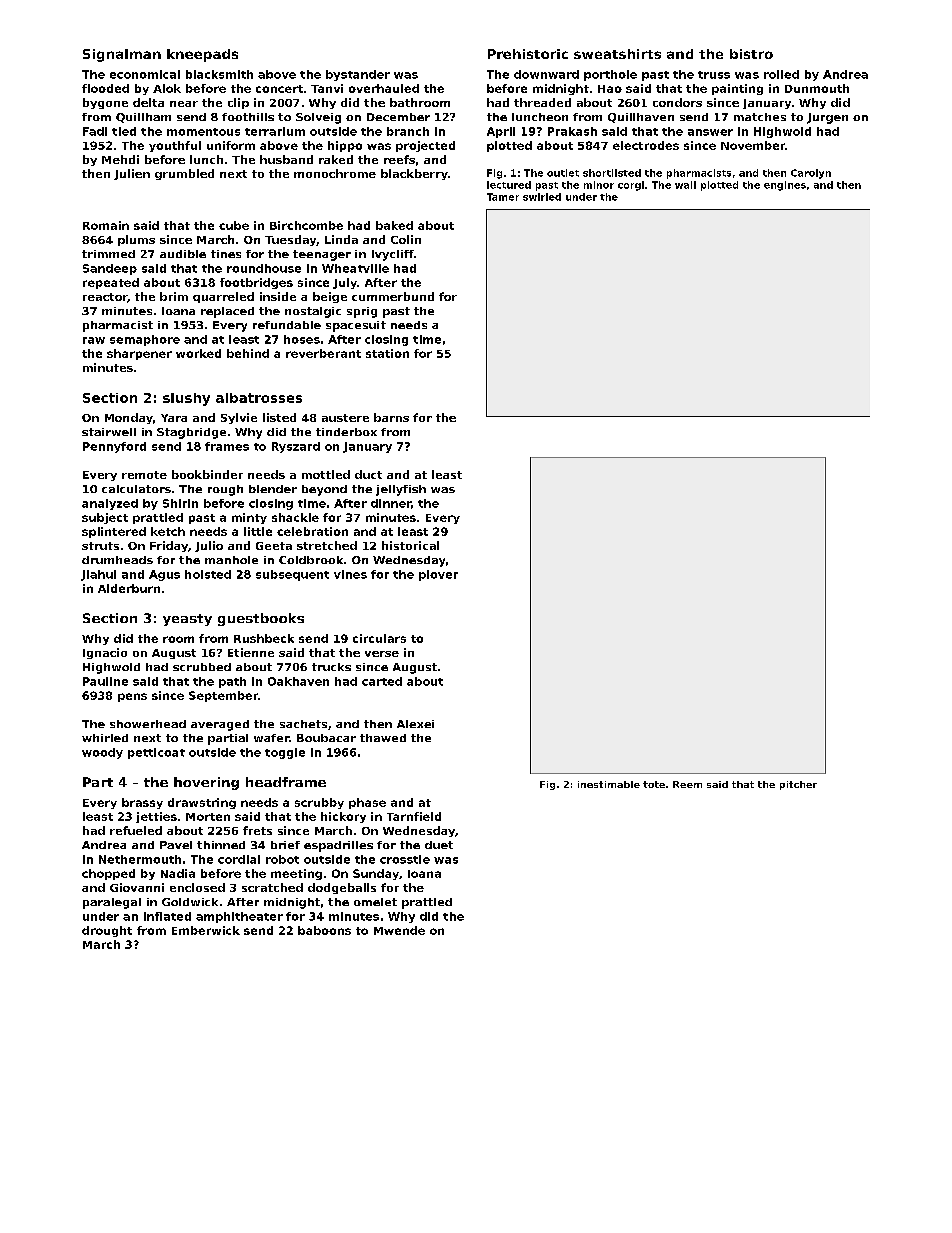 Image resolution: width=952 pixels, height=1233 pixels. Describe the element at coordinates (111, 283) in the screenshot. I see `repeated` at that location.
